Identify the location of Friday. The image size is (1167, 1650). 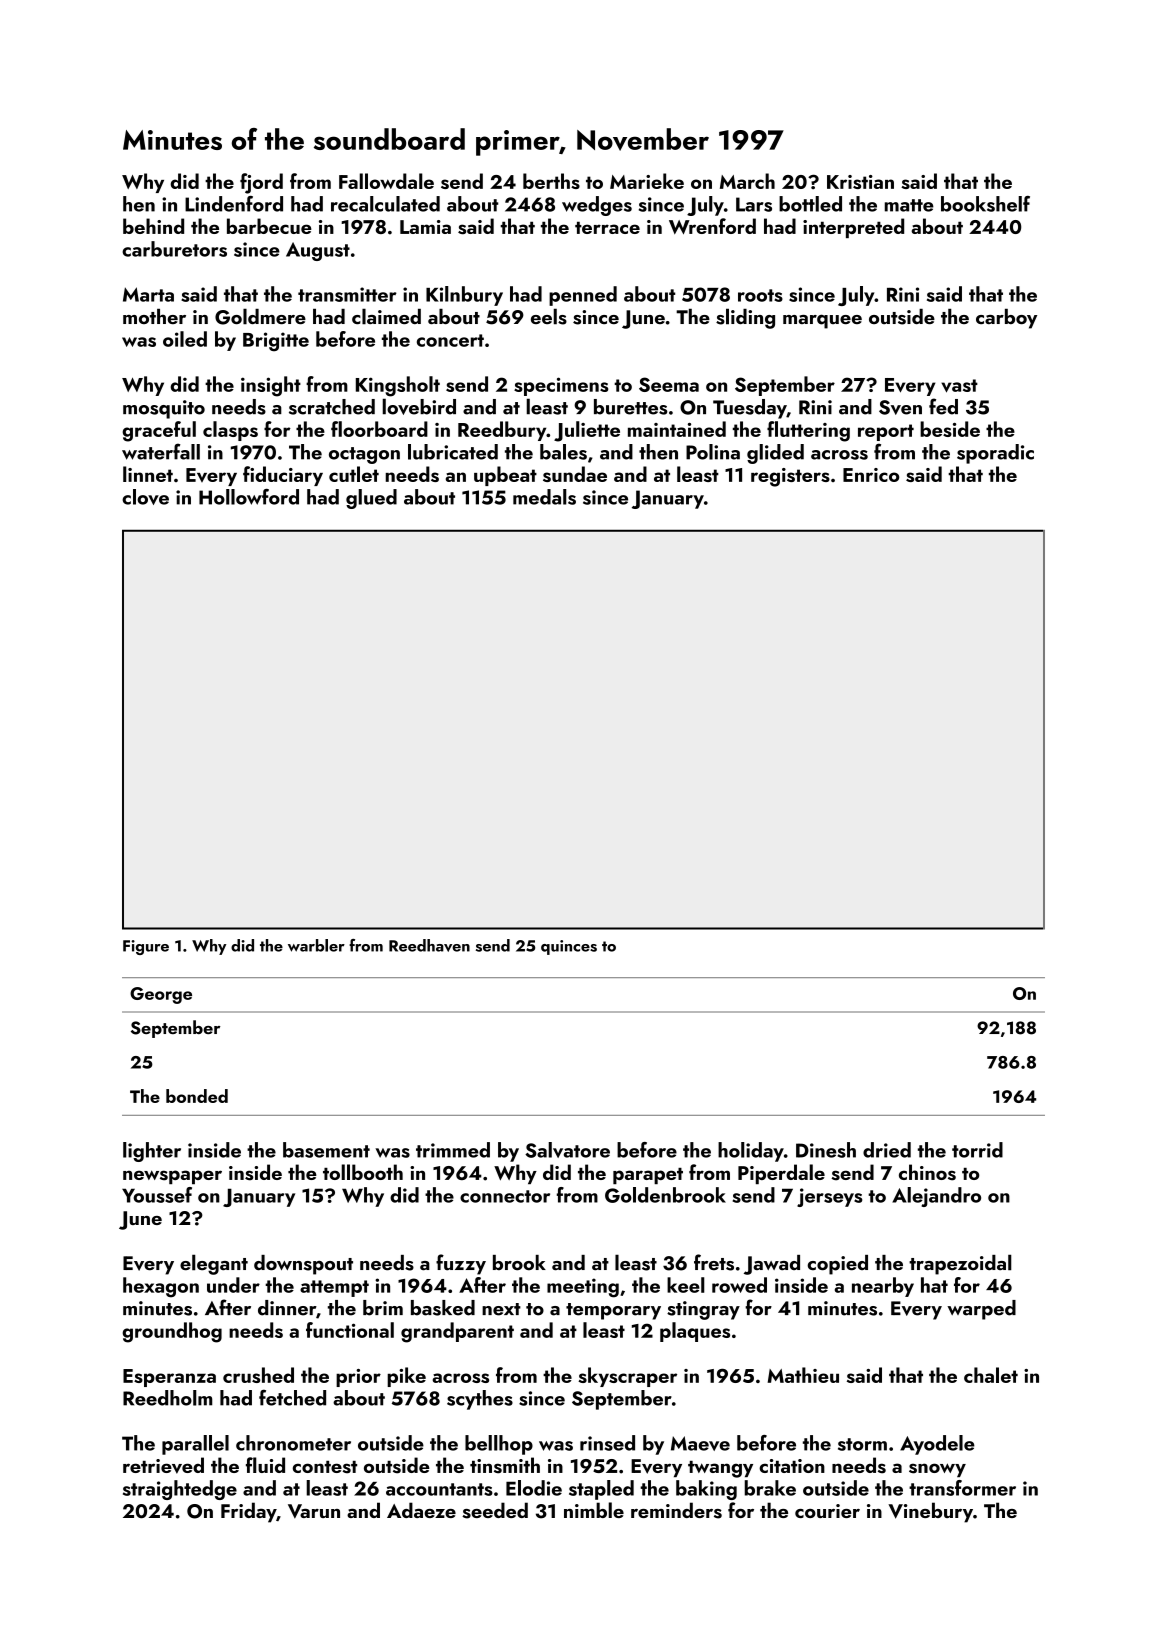
(248, 1512).
